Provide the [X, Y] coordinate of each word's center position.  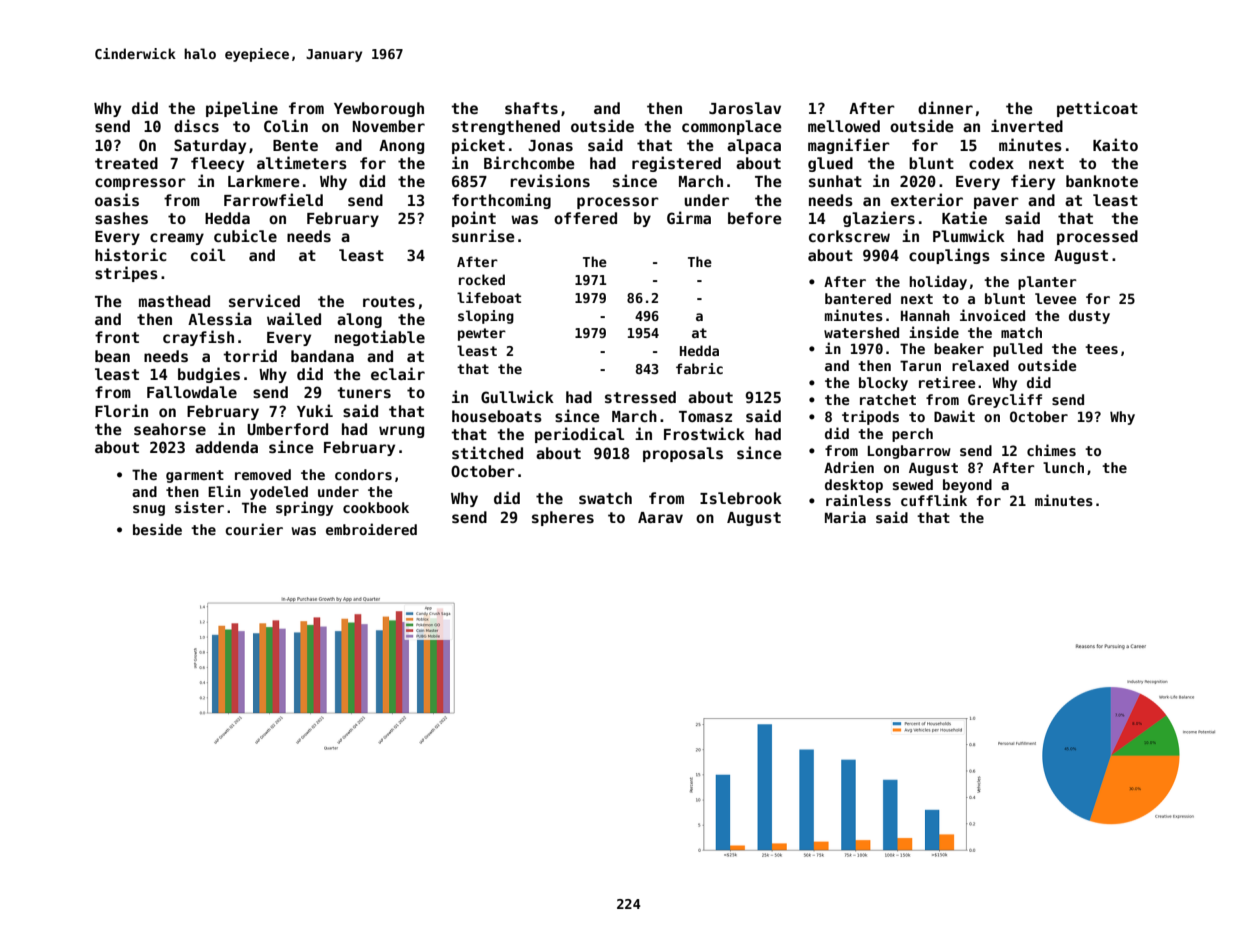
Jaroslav [745, 108]
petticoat [1097, 109]
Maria [845, 517]
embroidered [371, 529]
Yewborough [379, 109]
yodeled [279, 493]
